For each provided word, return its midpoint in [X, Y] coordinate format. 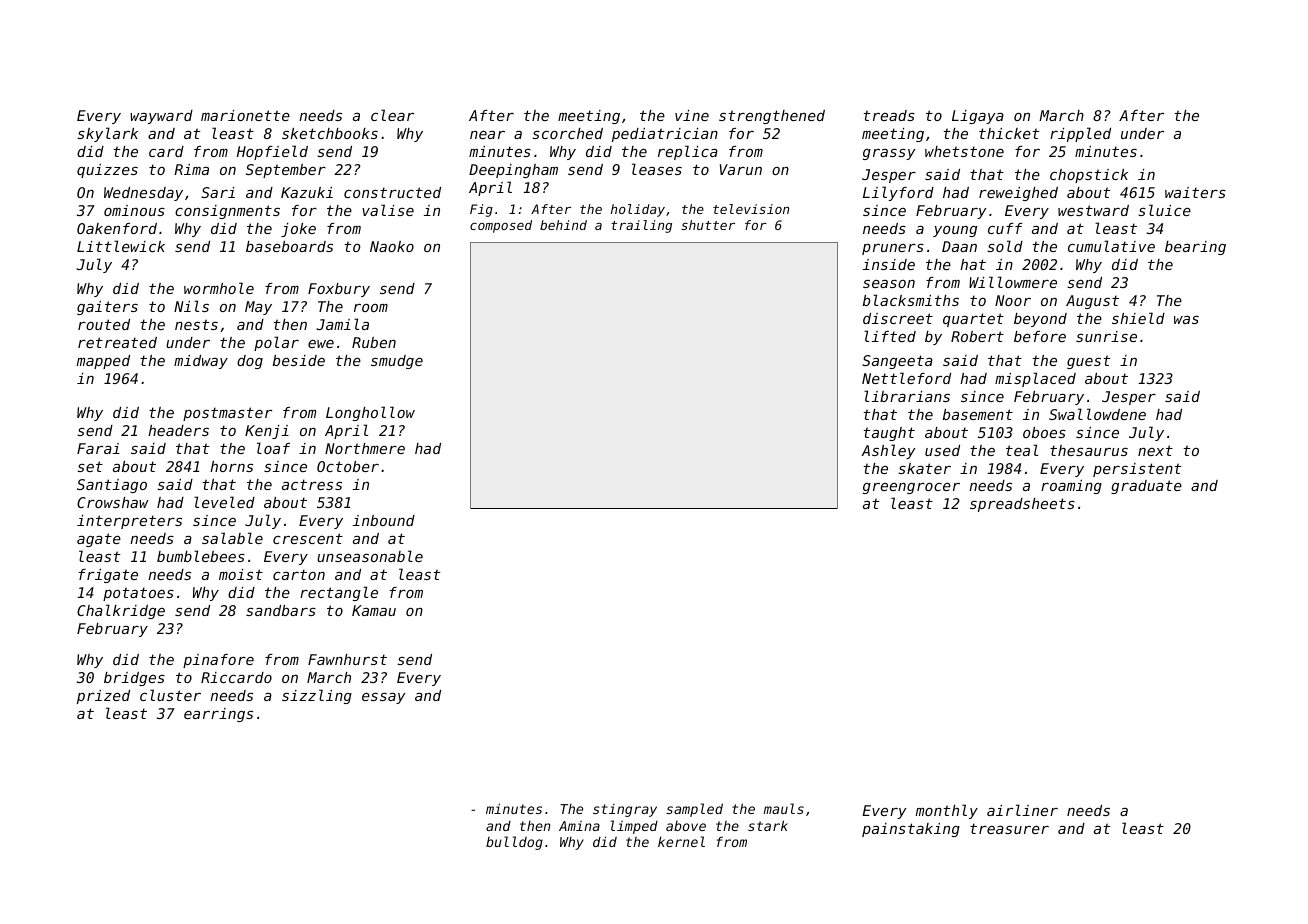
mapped [103, 362]
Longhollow [370, 413]
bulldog [514, 843]
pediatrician [665, 135]
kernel [681, 841]
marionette [245, 115]
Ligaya [978, 117]
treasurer [1009, 828]
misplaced [1035, 379]
